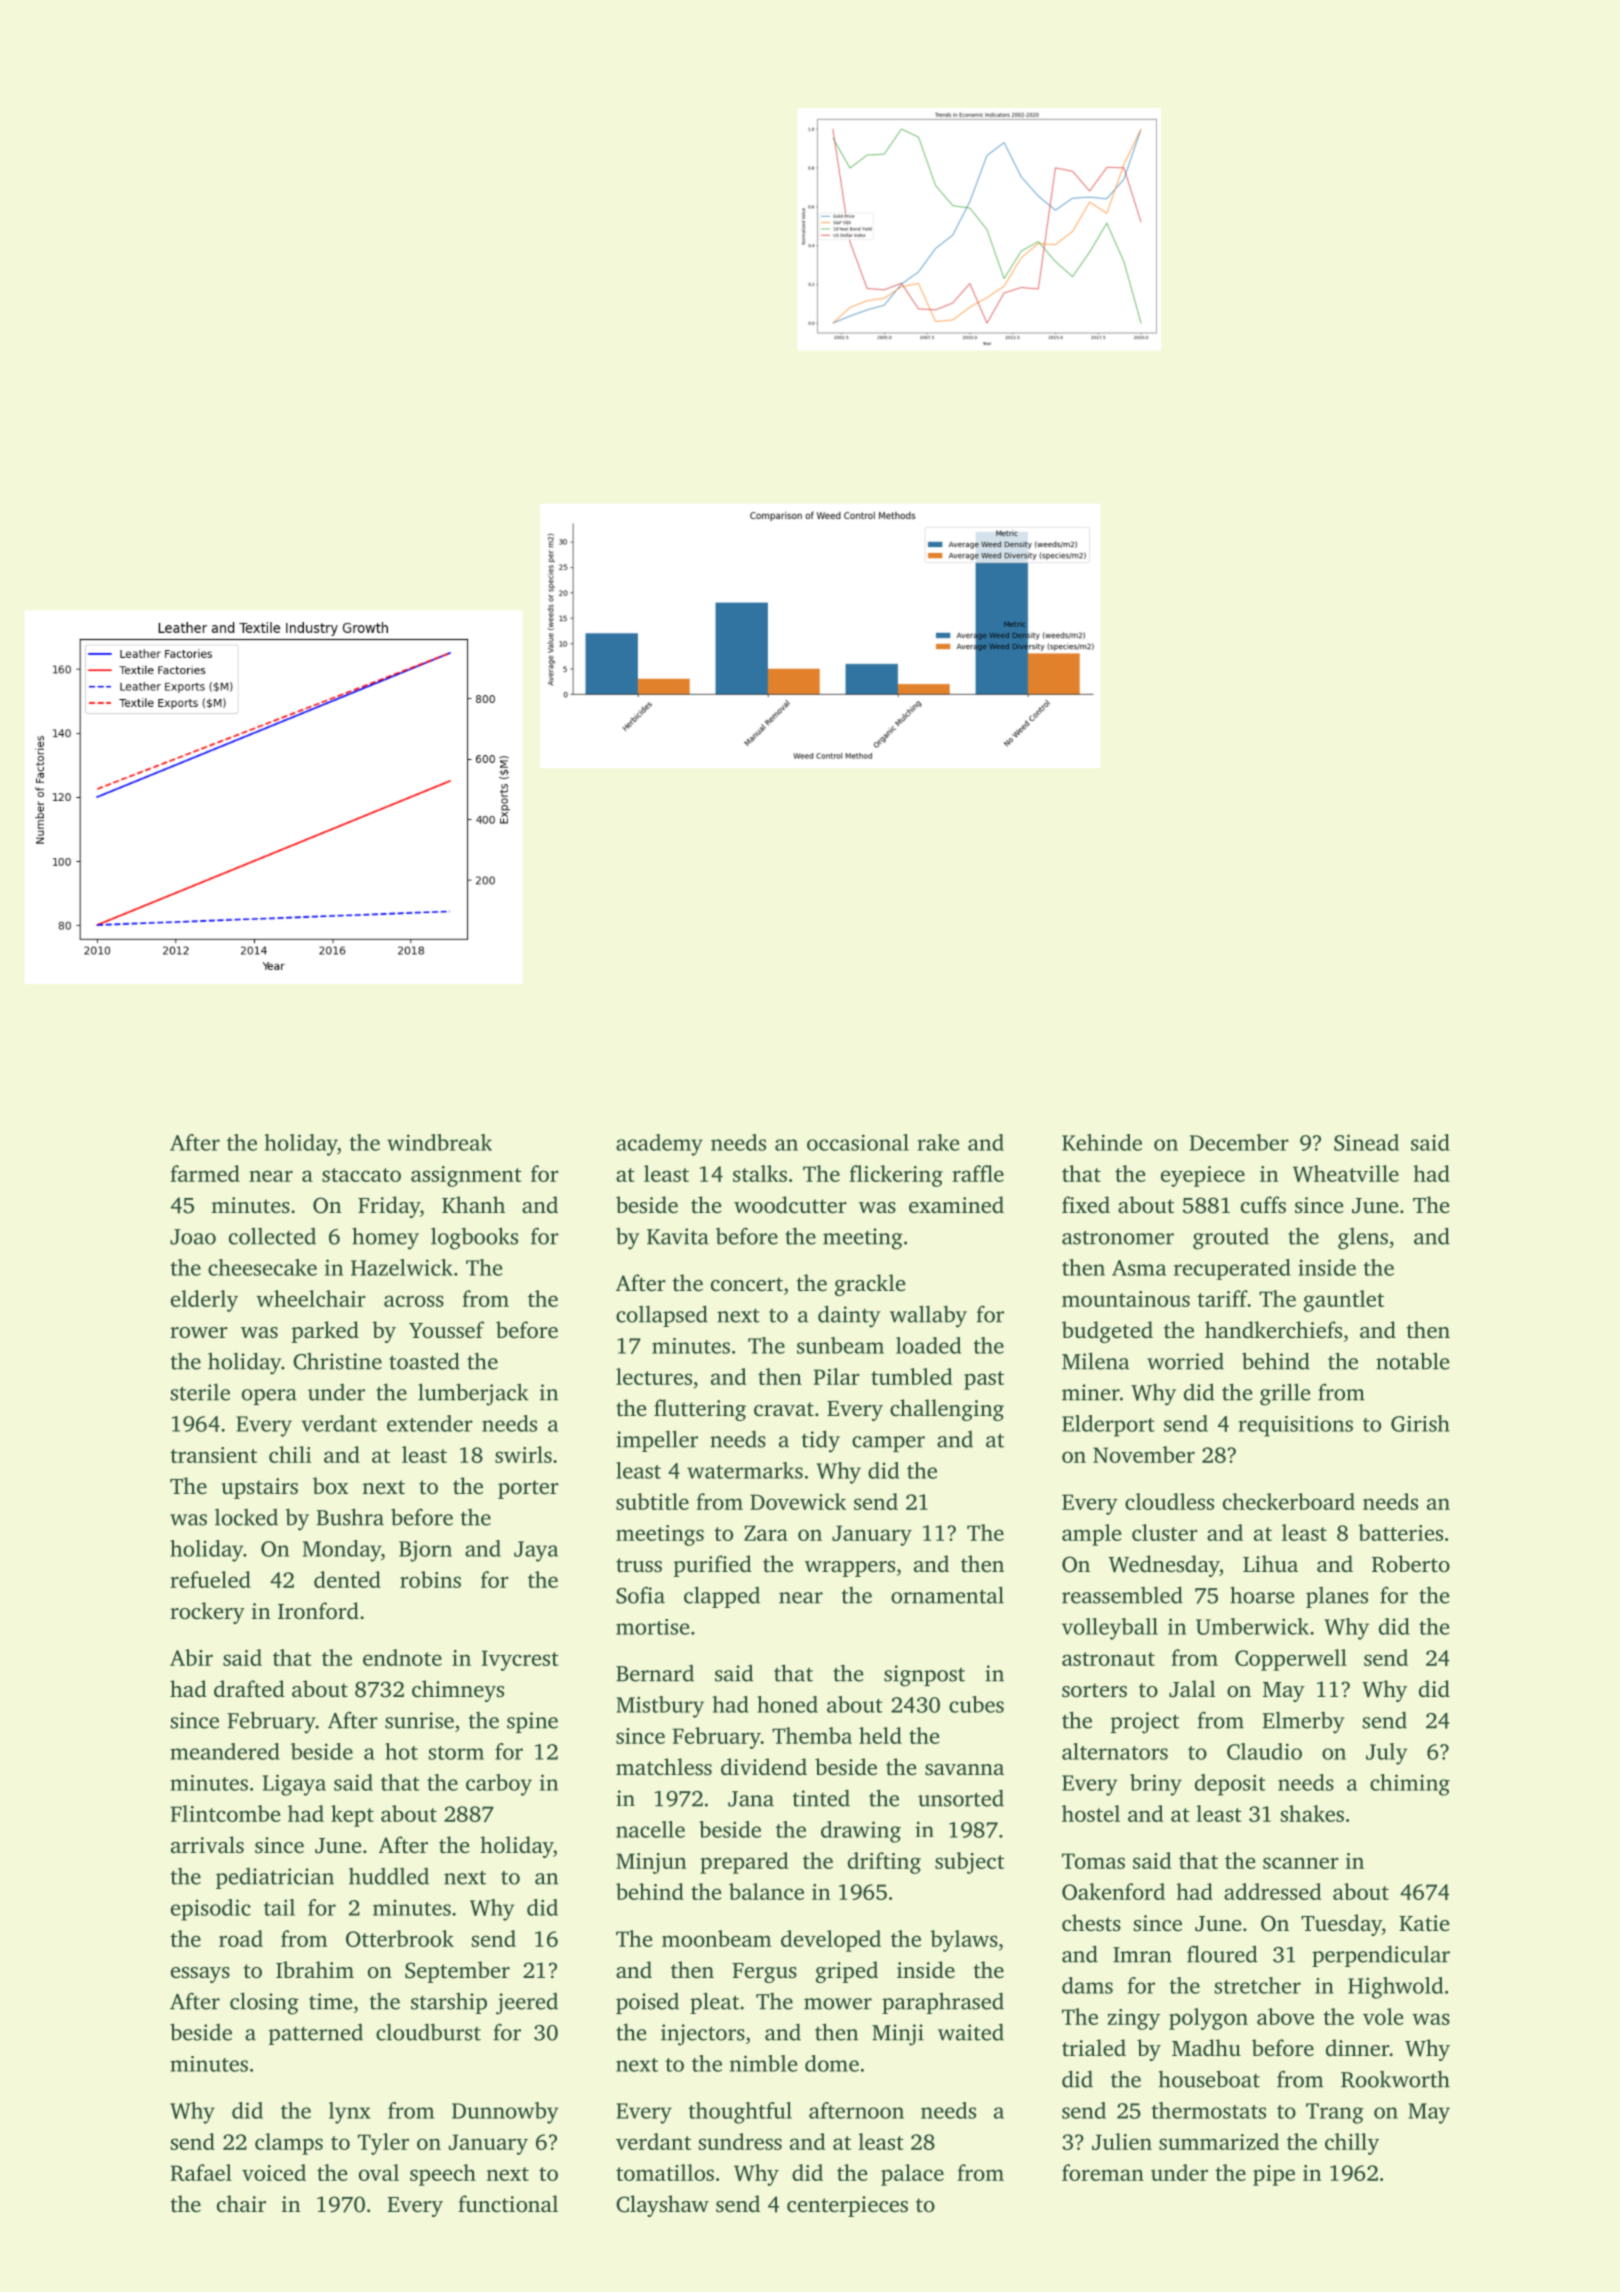 This screenshot has width=1620, height=2292. I want to click on requisitions, so click(1295, 1426).
